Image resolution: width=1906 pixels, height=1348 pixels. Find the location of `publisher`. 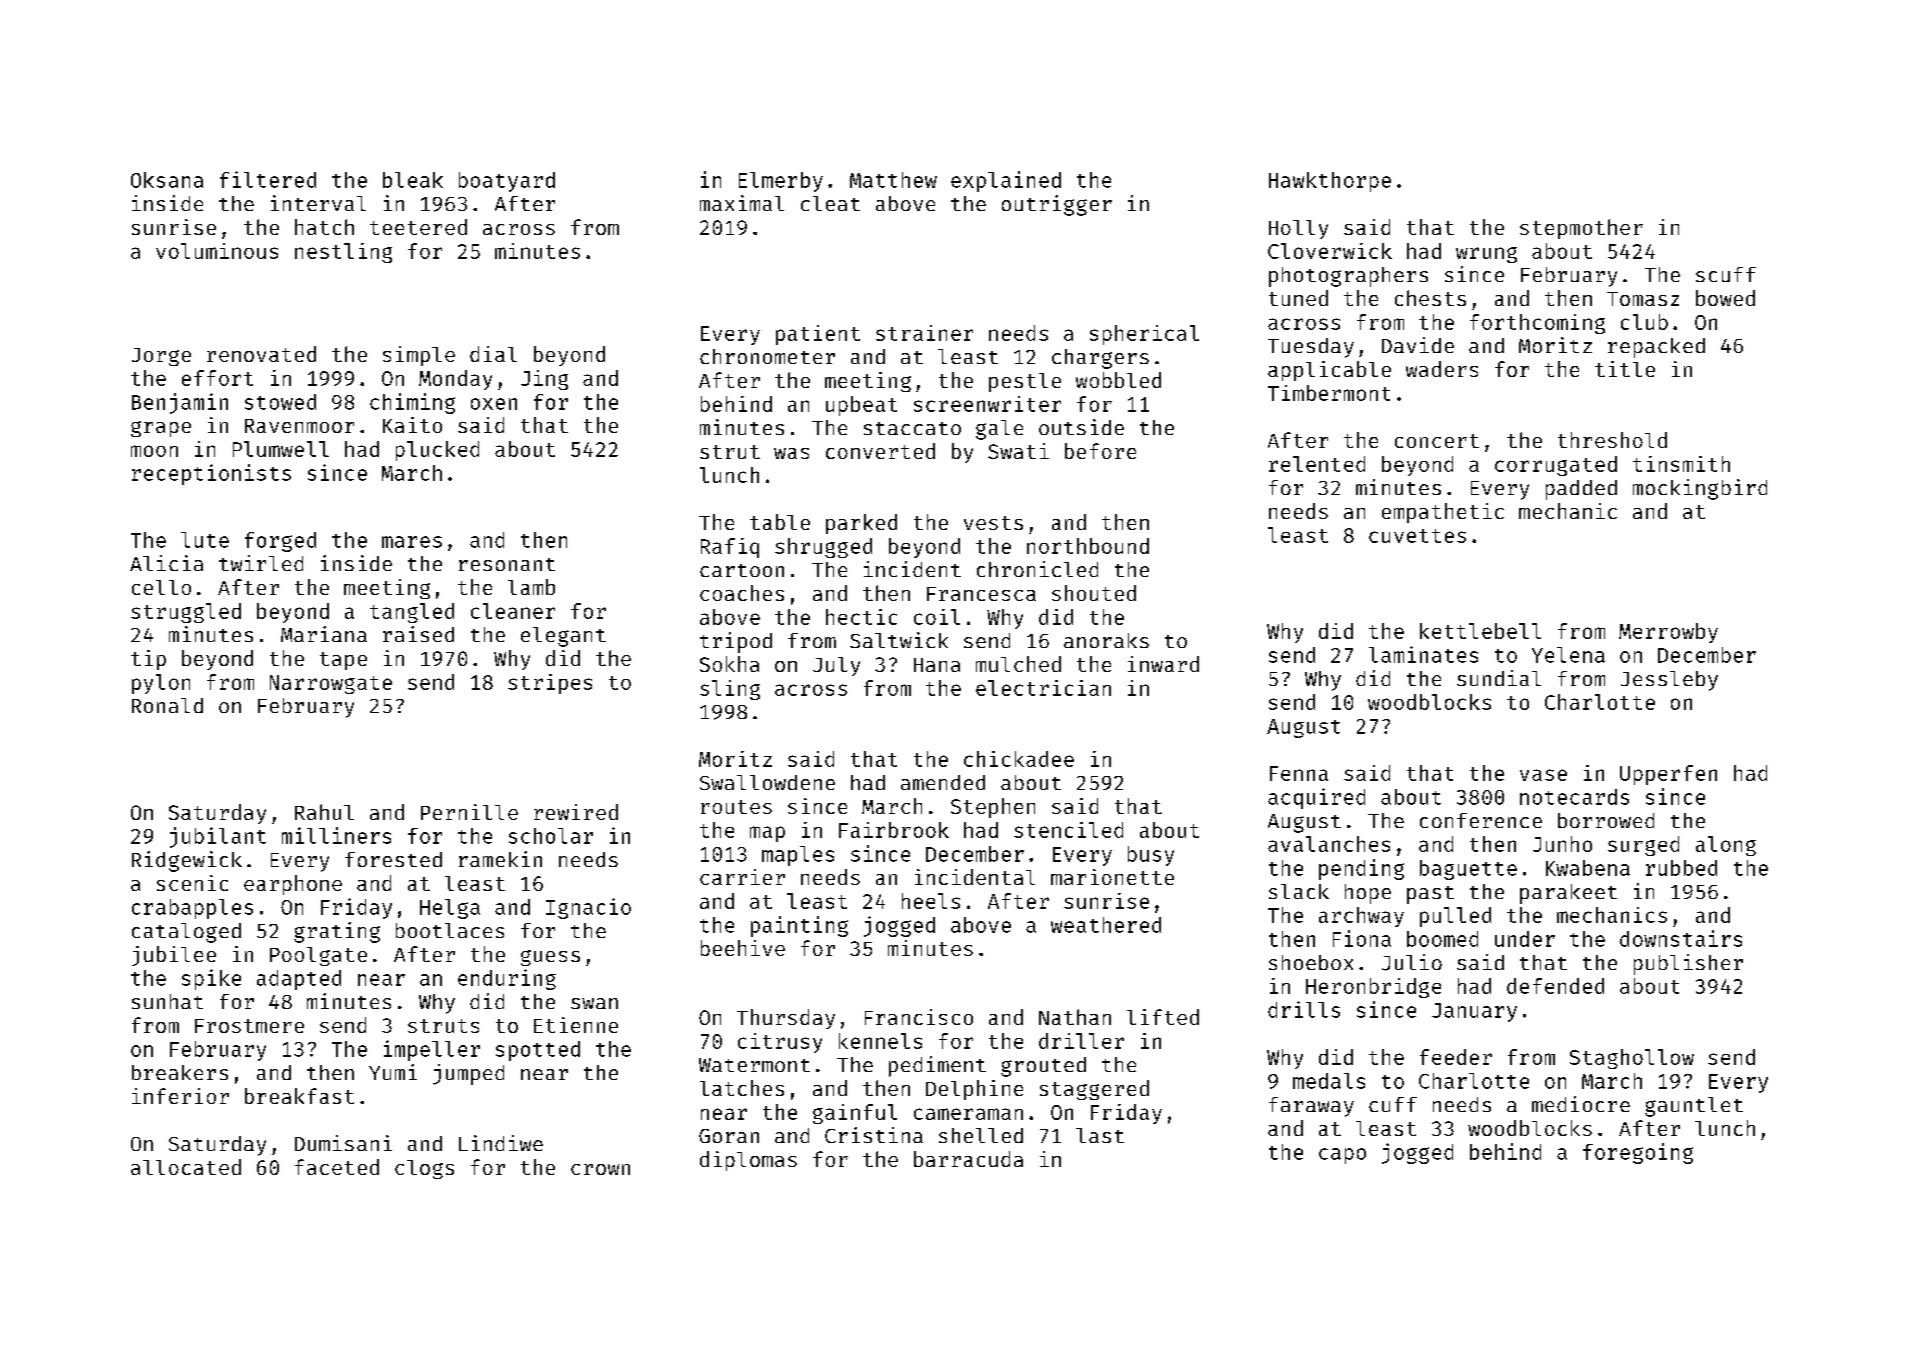

publisher is located at coordinates (1688, 964).
